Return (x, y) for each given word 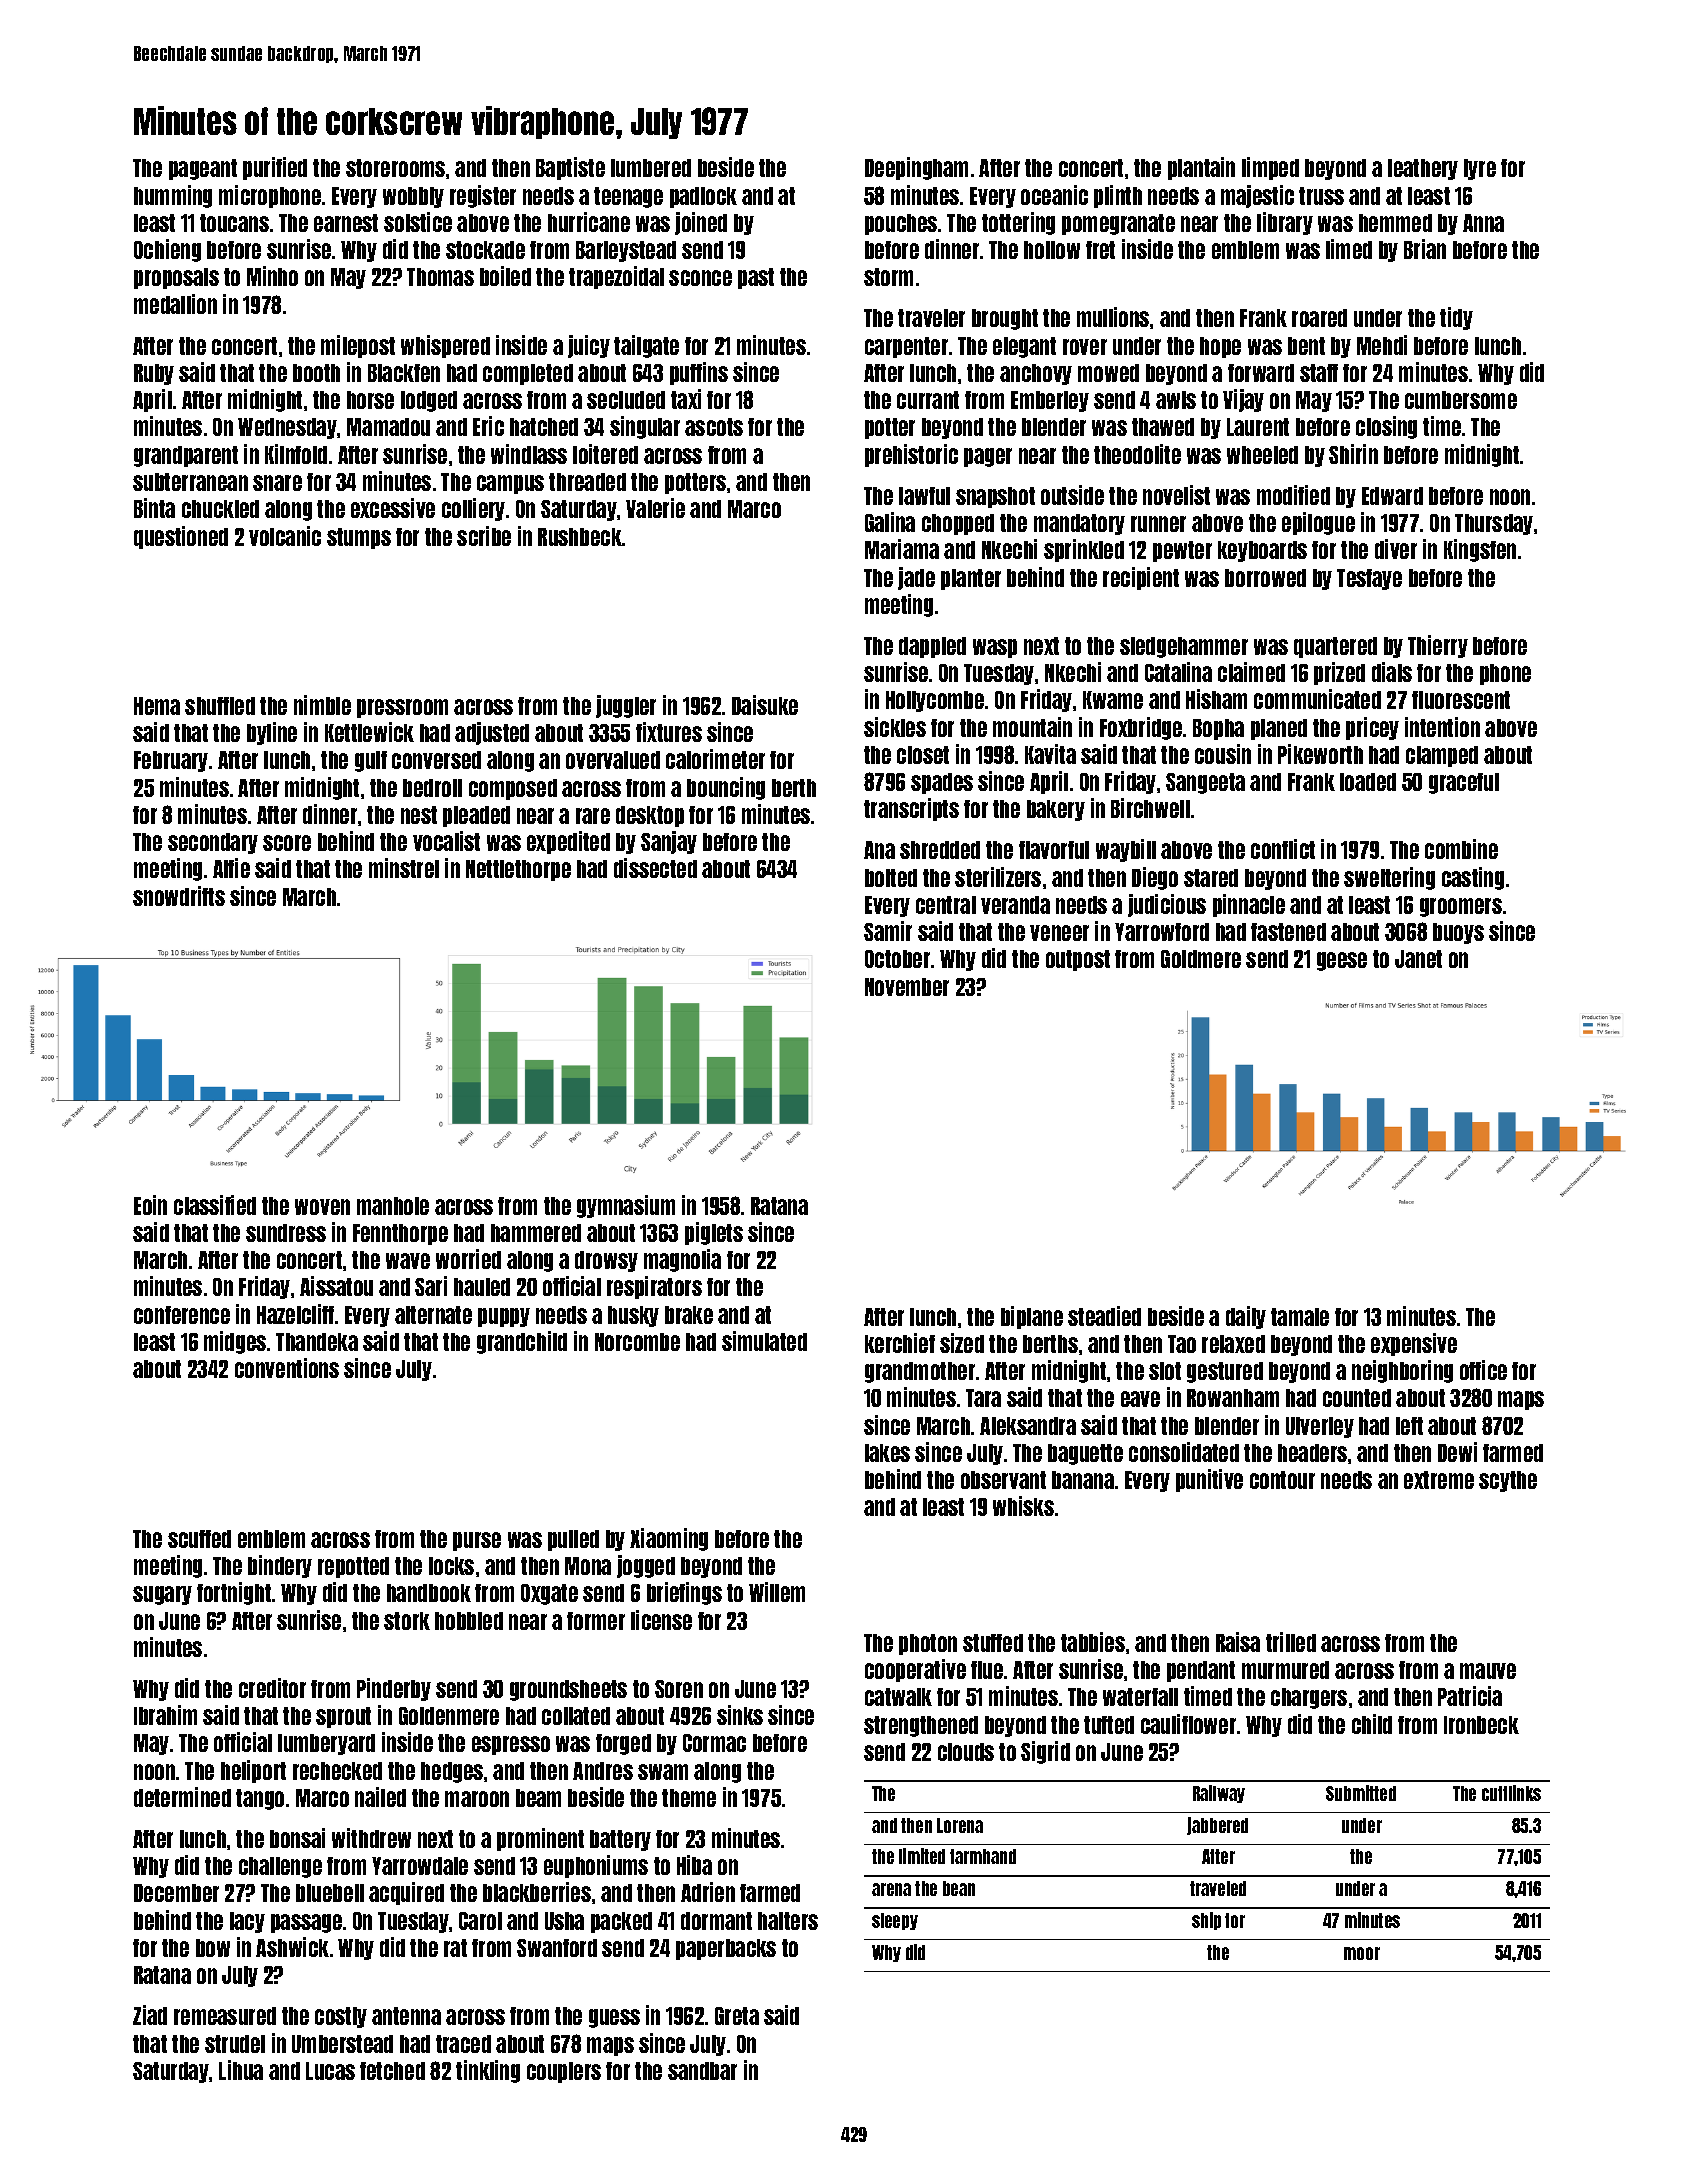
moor (1362, 1953)
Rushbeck (580, 537)
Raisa (1238, 1642)
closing (1386, 427)
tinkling (488, 2071)
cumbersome (1461, 400)
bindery (280, 1566)
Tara (983, 1398)
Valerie (655, 508)
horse (370, 400)
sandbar (702, 2071)
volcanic (285, 536)
